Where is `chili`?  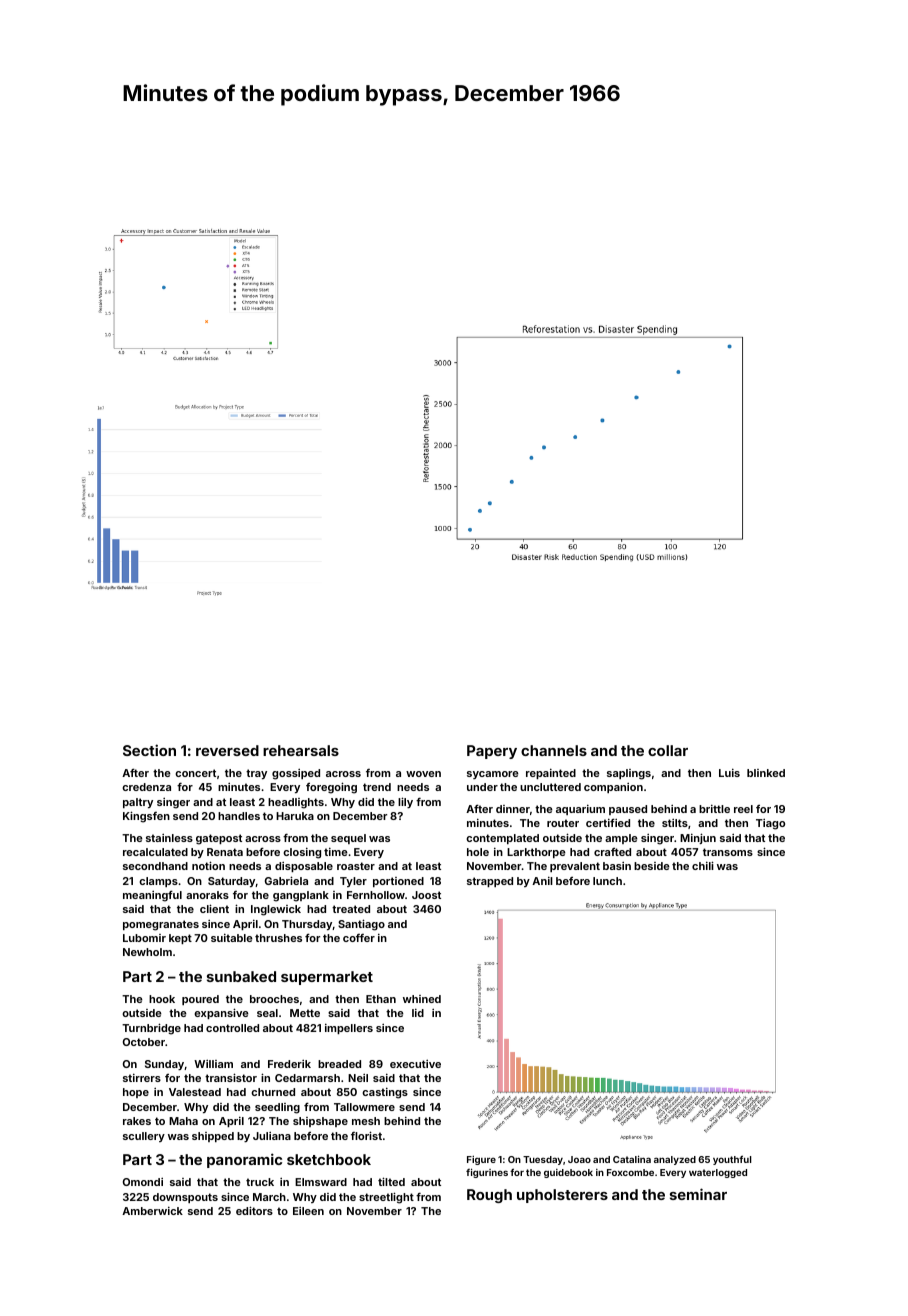 chili is located at coordinates (703, 865).
